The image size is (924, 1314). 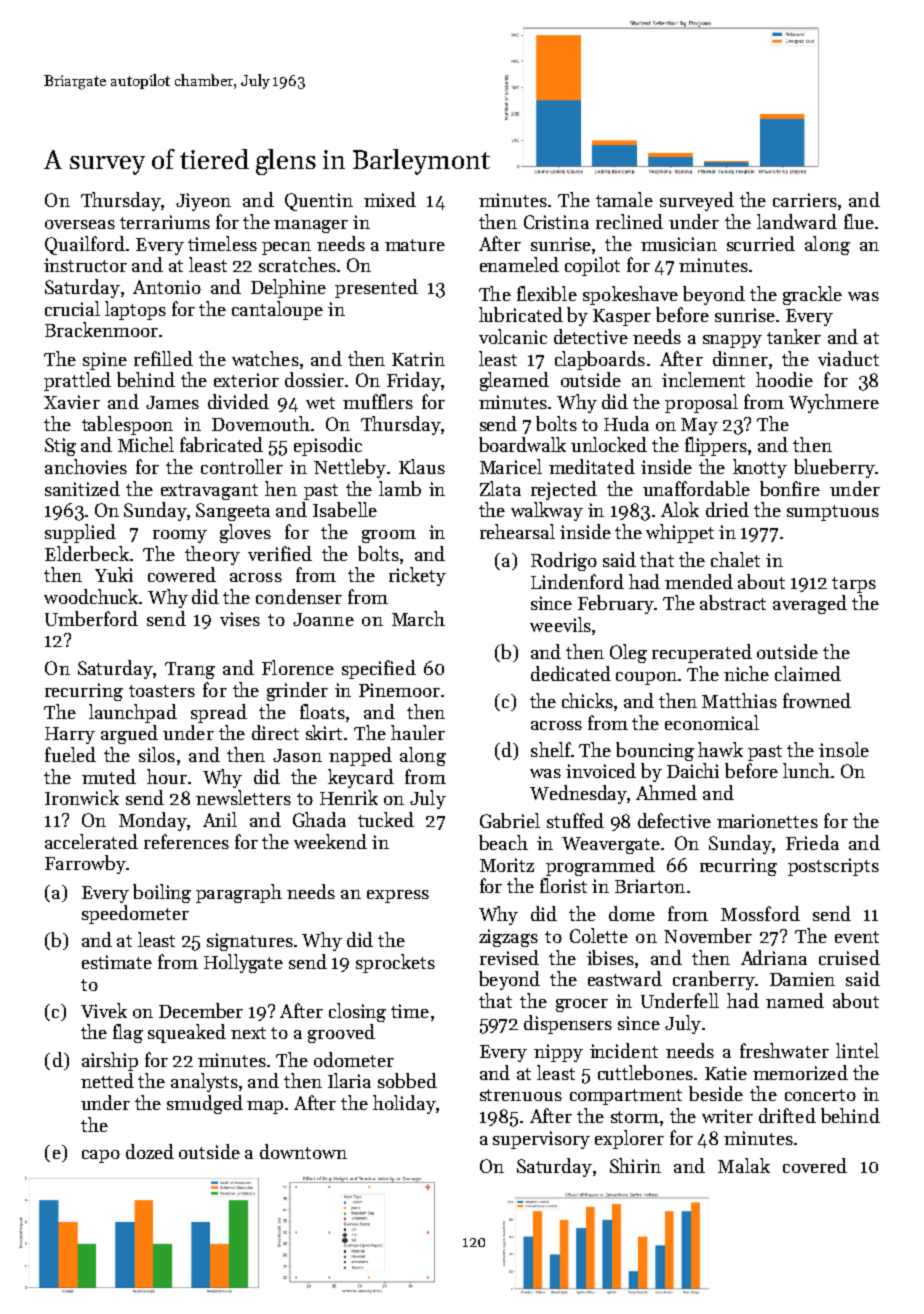 What do you see at coordinates (635, 1165) in the screenshot?
I see `Shirin` at bounding box center [635, 1165].
